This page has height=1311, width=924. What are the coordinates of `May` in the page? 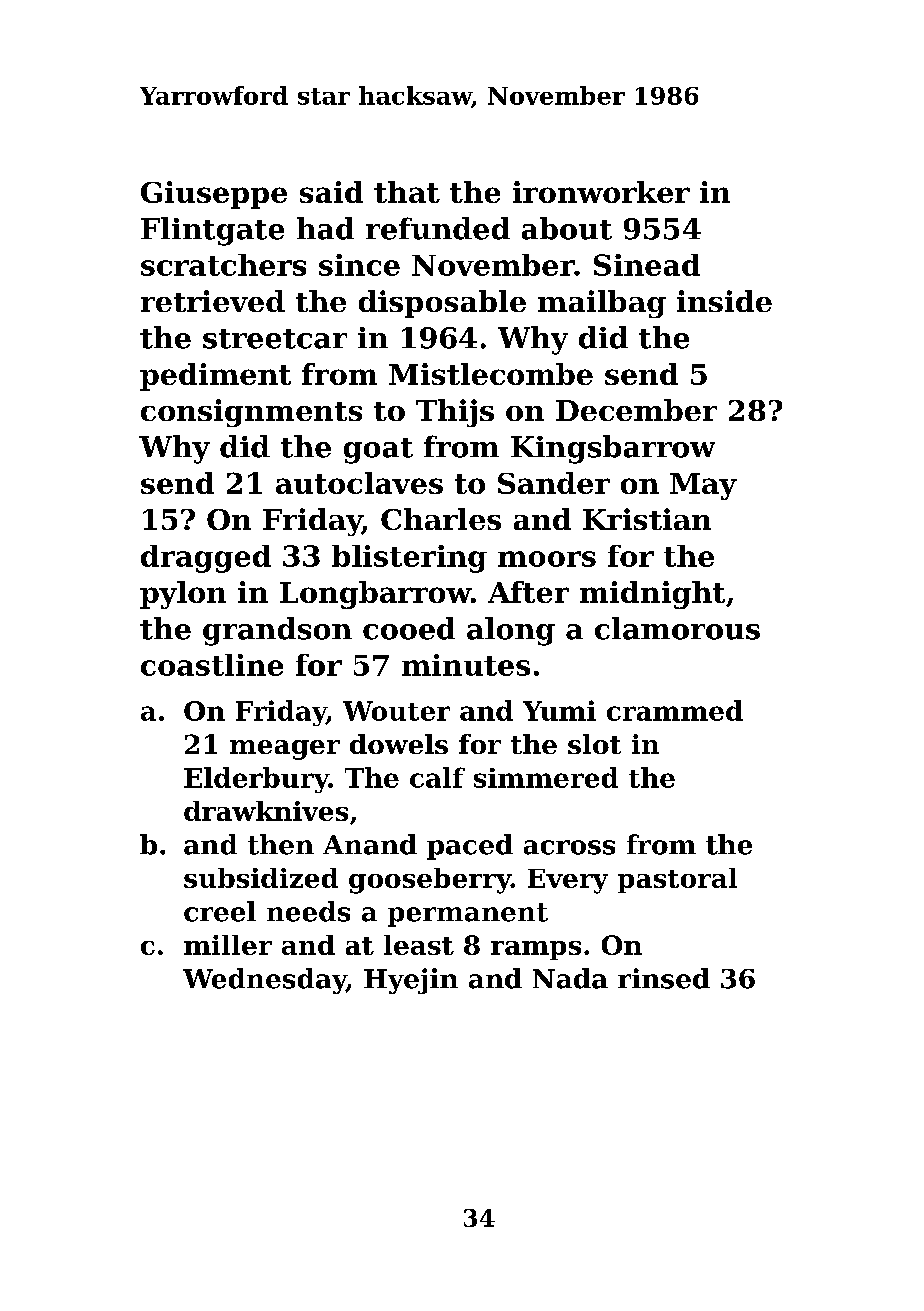 It's located at (703, 486).
